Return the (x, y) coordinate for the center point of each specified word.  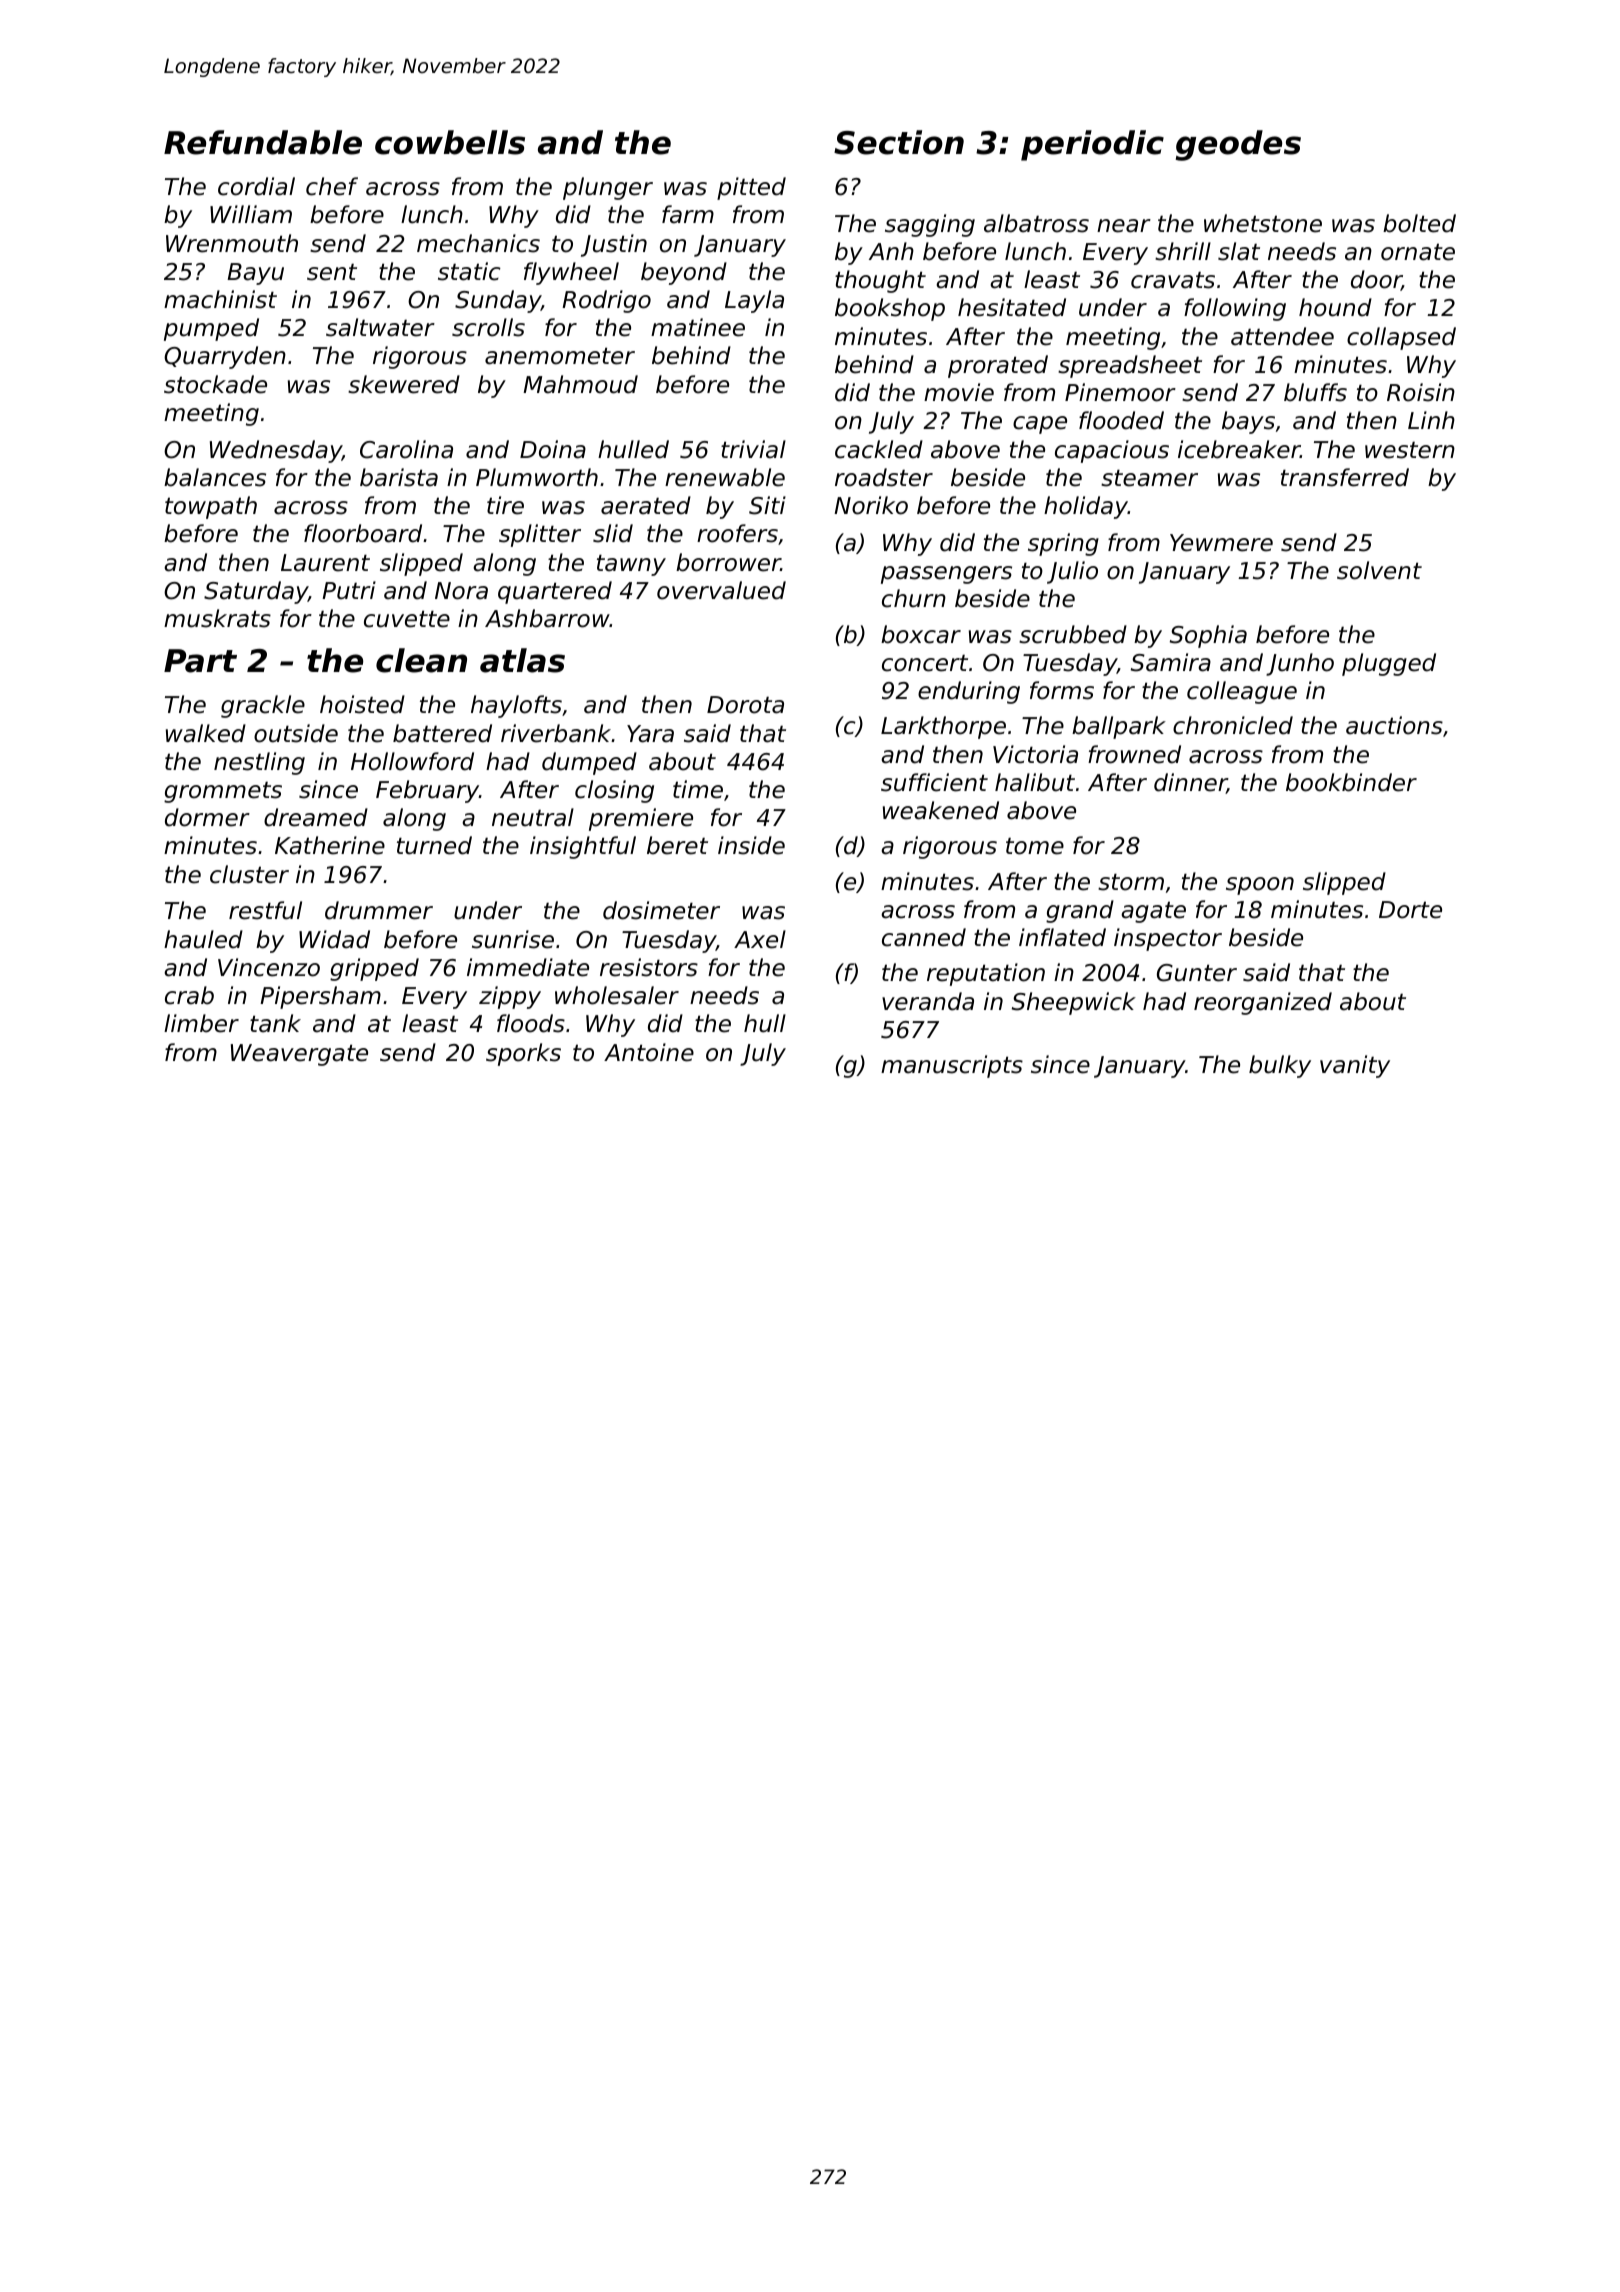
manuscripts (952, 1066)
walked (206, 733)
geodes (1238, 145)
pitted (751, 188)
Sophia (1208, 636)
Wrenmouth (232, 243)
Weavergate (299, 1055)
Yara (650, 734)
